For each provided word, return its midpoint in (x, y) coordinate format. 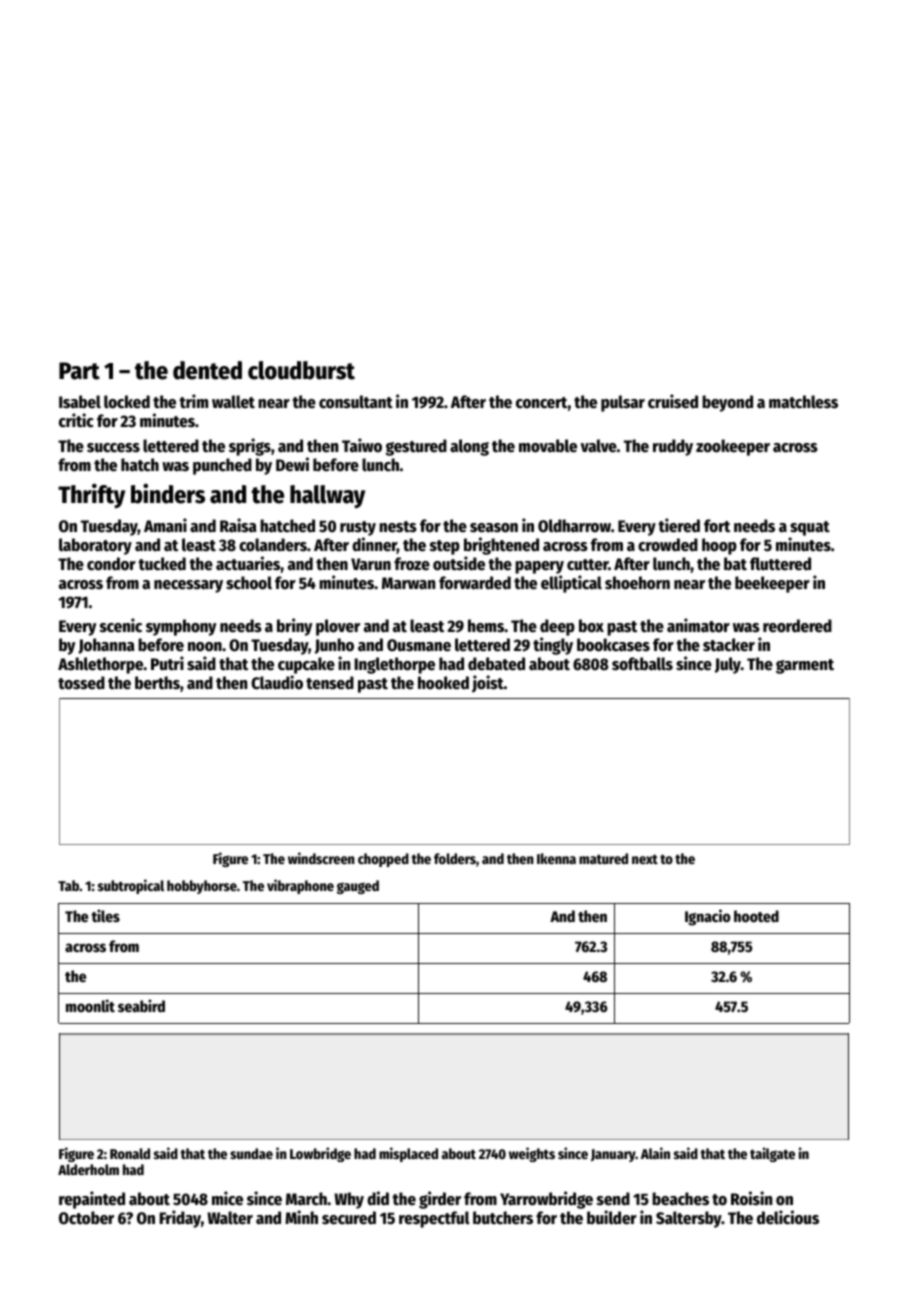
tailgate (772, 1154)
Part (79, 371)
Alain (655, 1153)
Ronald (130, 1153)
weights (532, 1154)
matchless (803, 402)
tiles (105, 915)
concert (541, 403)
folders (455, 858)
